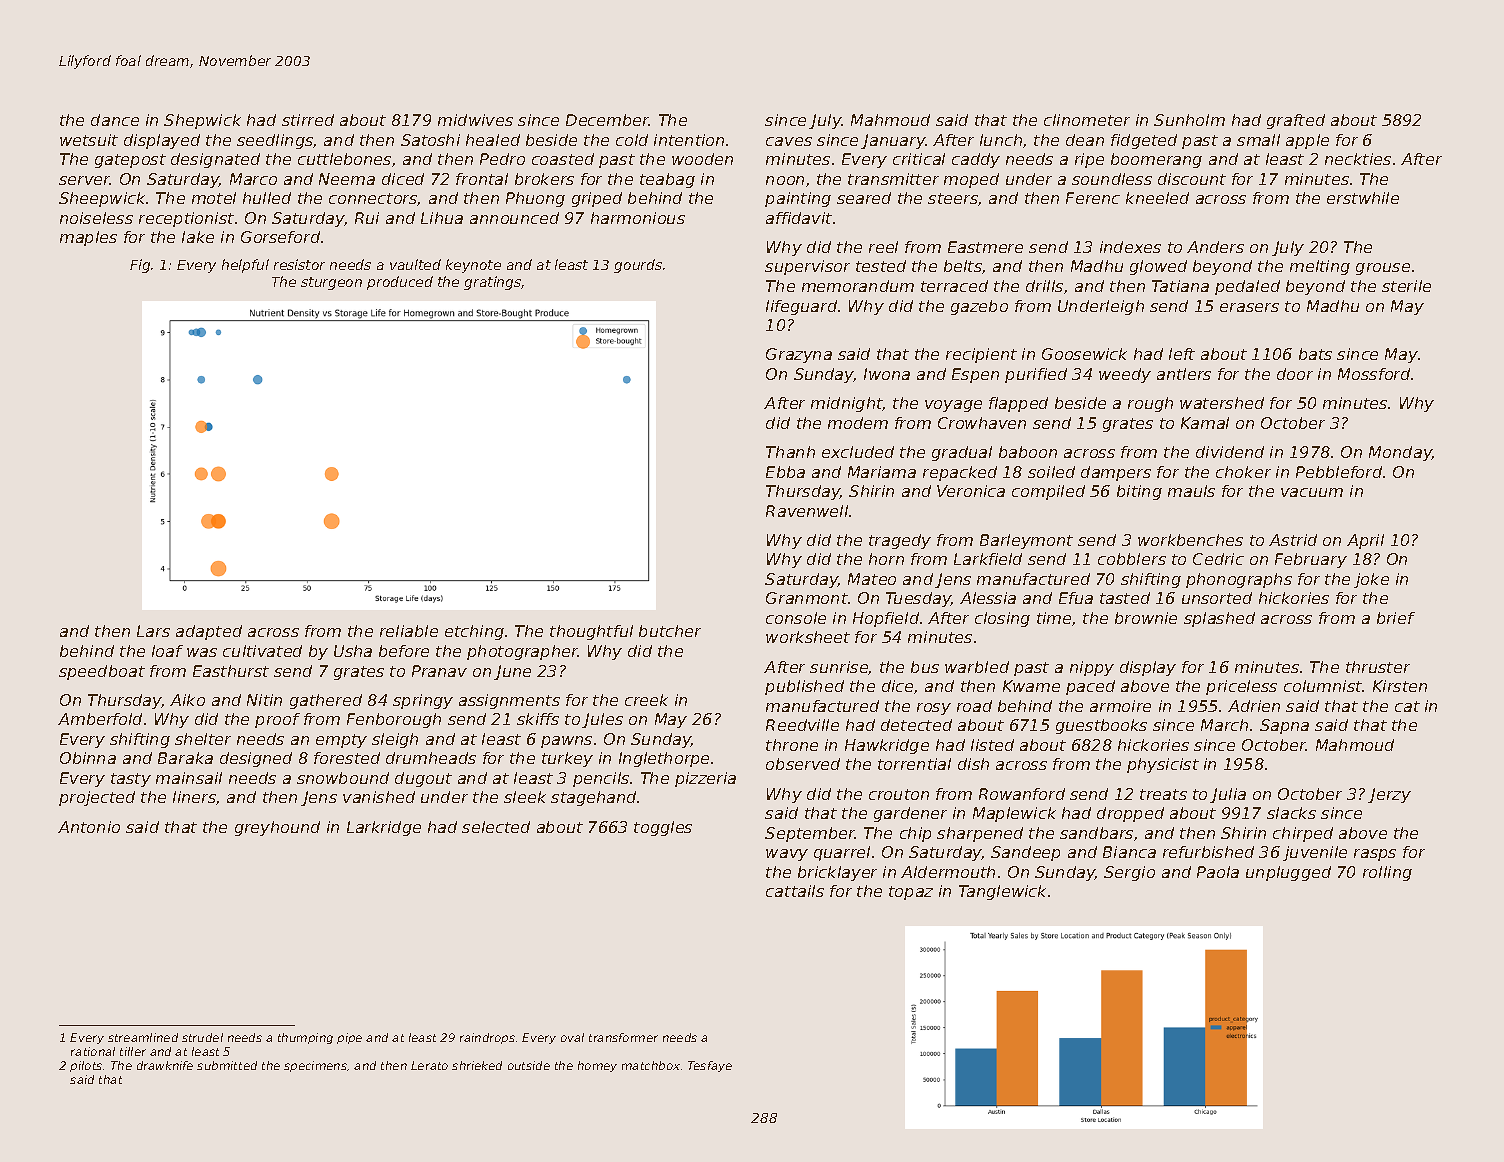 Image resolution: width=1504 pixels, height=1162 pixels. What do you see at coordinates (1192, 179) in the screenshot?
I see `discount` at bounding box center [1192, 179].
